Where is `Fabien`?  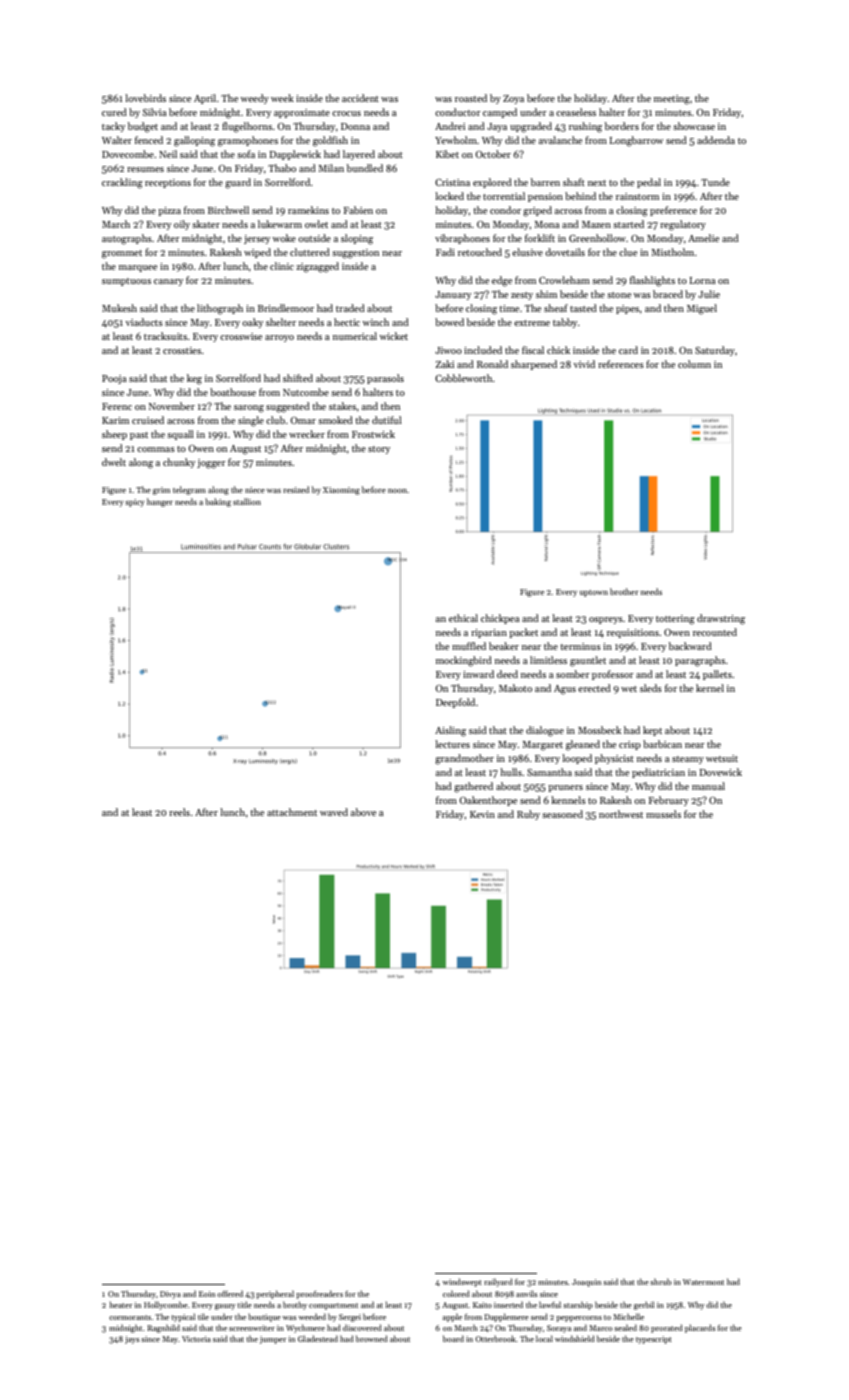 Fabien is located at coordinates (358, 210).
